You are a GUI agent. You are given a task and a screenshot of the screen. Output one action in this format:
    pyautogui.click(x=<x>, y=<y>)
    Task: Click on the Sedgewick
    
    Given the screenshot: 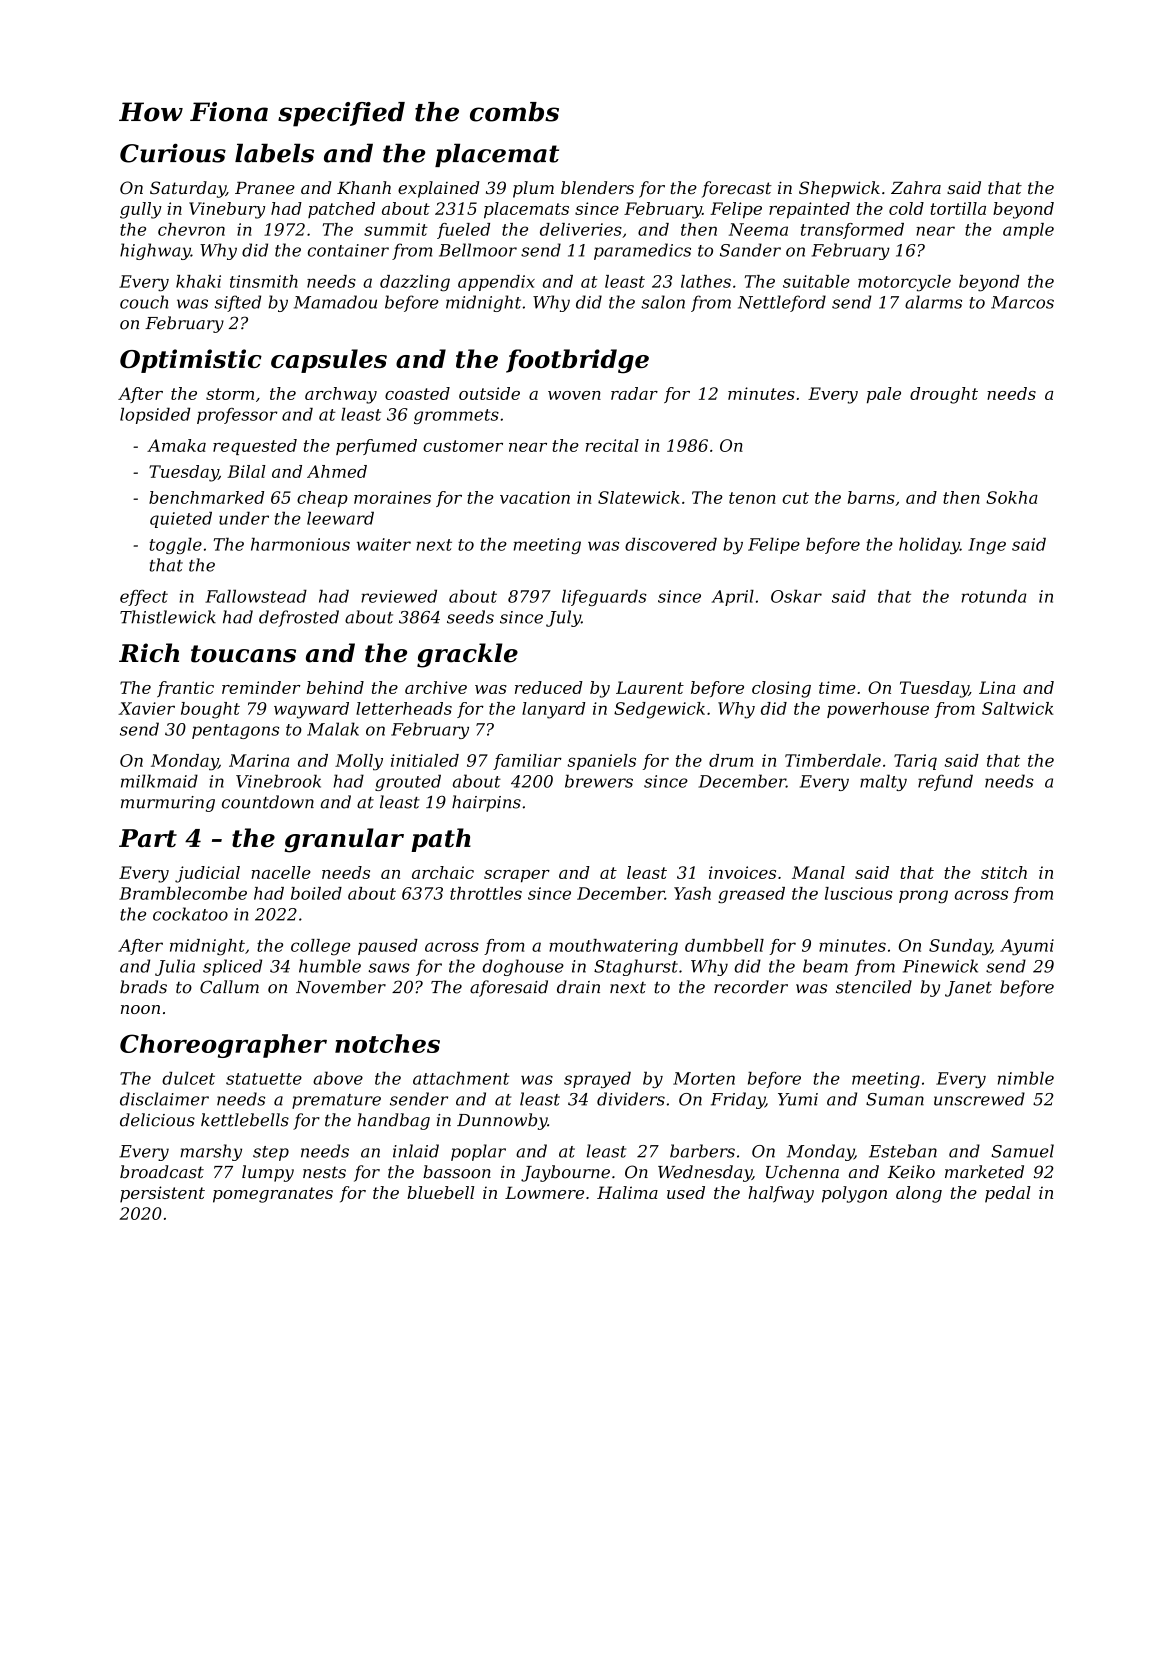 What is the action you would take?
    pyautogui.click(x=659, y=710)
